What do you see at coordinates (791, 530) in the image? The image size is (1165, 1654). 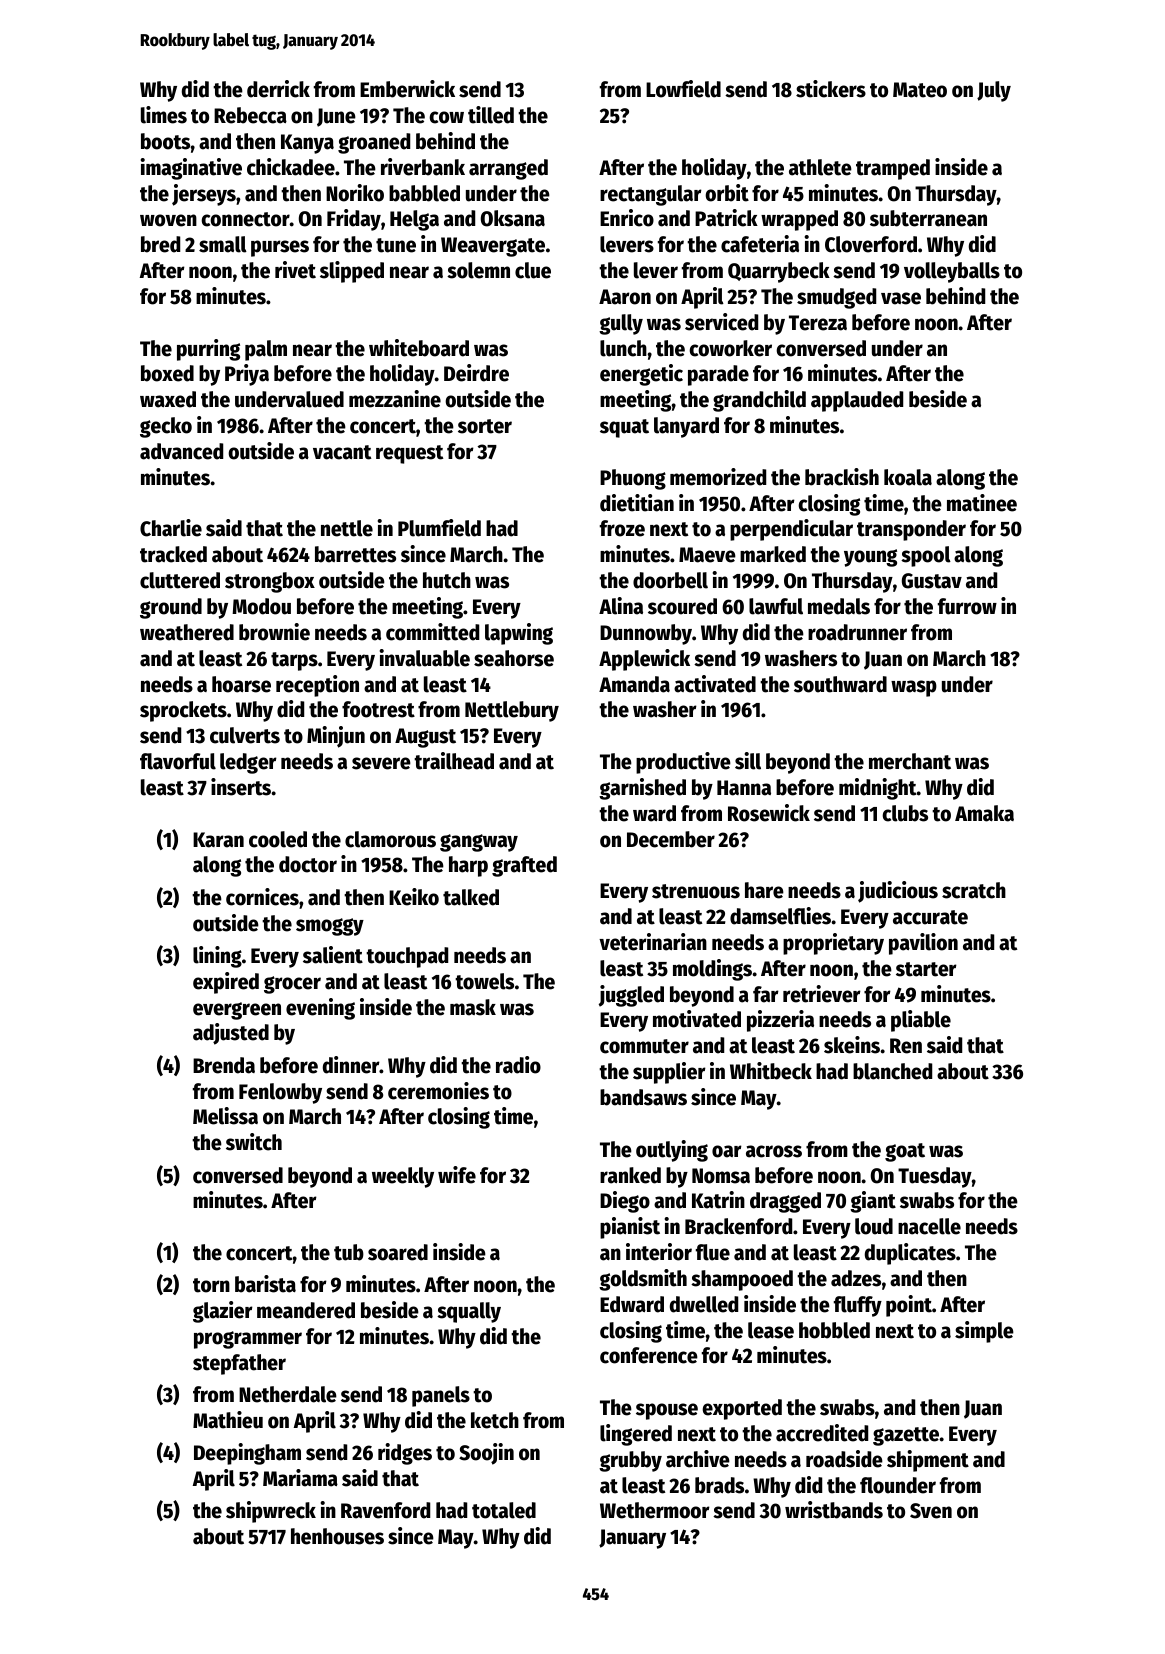 I see `perpendicular` at bounding box center [791, 530].
